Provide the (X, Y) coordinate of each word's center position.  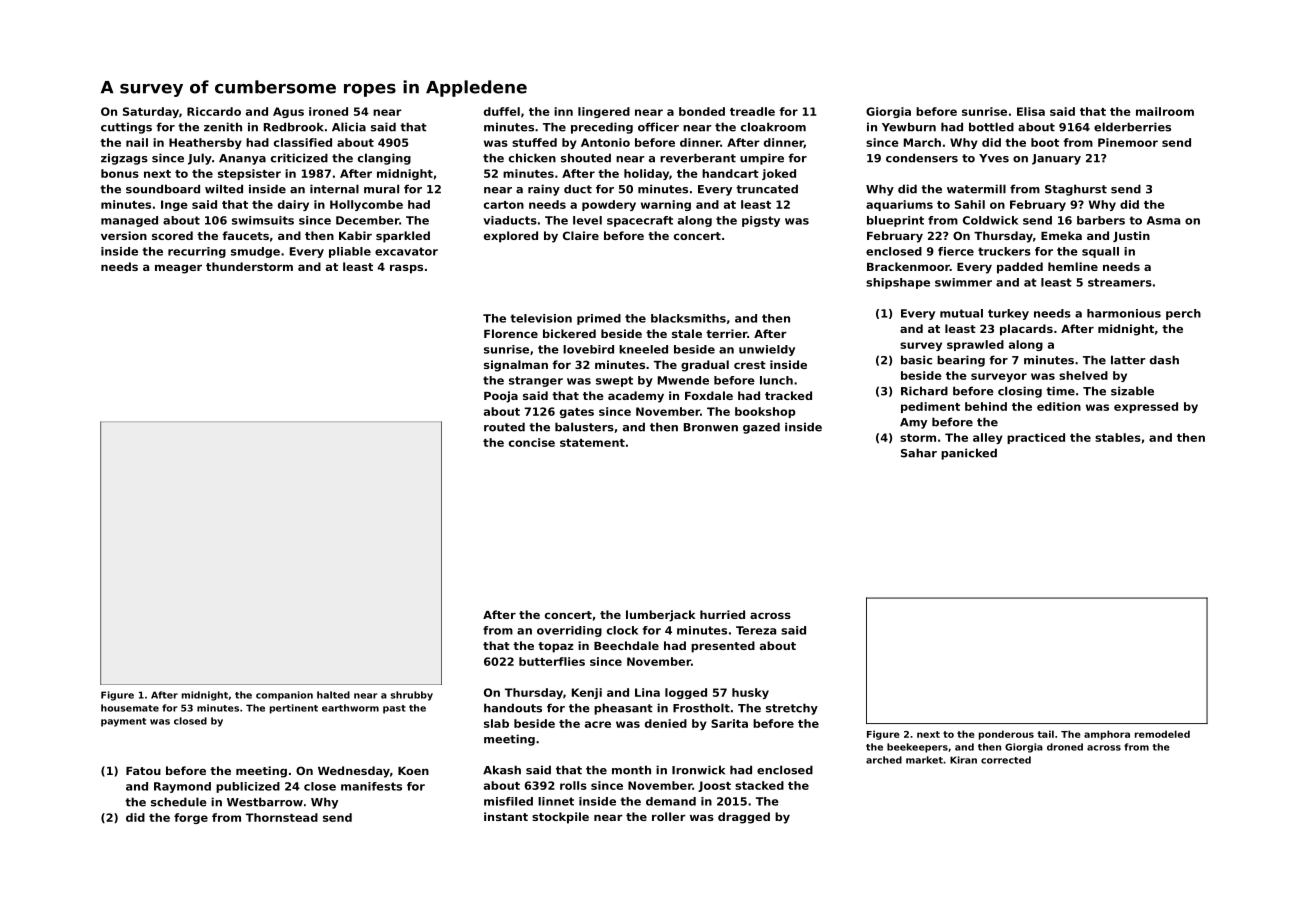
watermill (976, 189)
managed (129, 221)
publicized (248, 787)
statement (592, 443)
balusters (584, 427)
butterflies (552, 661)
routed (504, 427)
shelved (1083, 375)
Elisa (1031, 111)
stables (1118, 437)
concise (532, 442)
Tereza (756, 630)
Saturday (151, 112)
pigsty (761, 221)
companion (284, 696)
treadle (752, 111)
